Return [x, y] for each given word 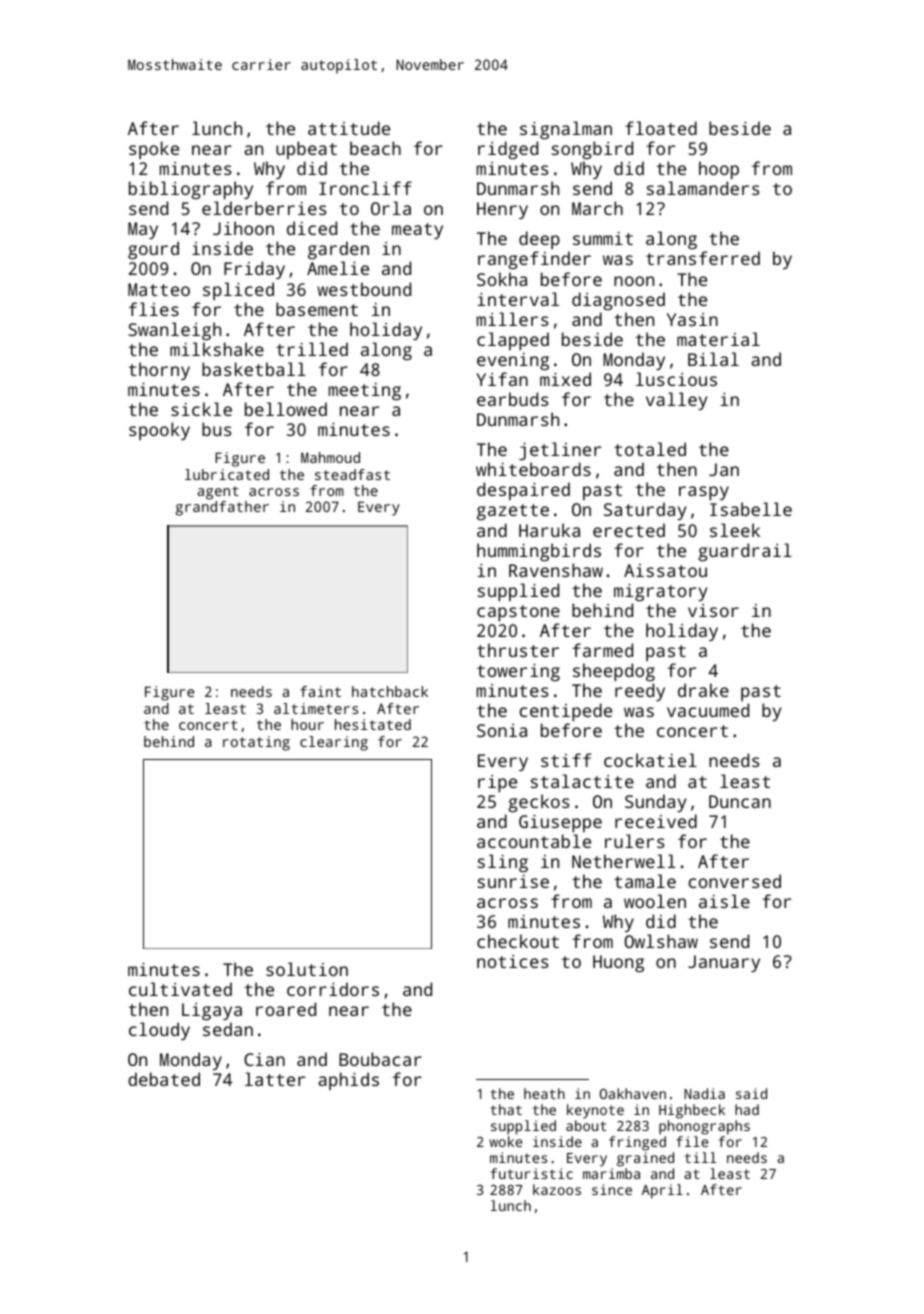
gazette [513, 512]
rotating [256, 743]
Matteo [159, 289]
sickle [201, 409]
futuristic [532, 1173]
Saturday [645, 511]
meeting [365, 391]
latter [275, 1079]
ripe [497, 783]
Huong [618, 963]
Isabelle [751, 509]
